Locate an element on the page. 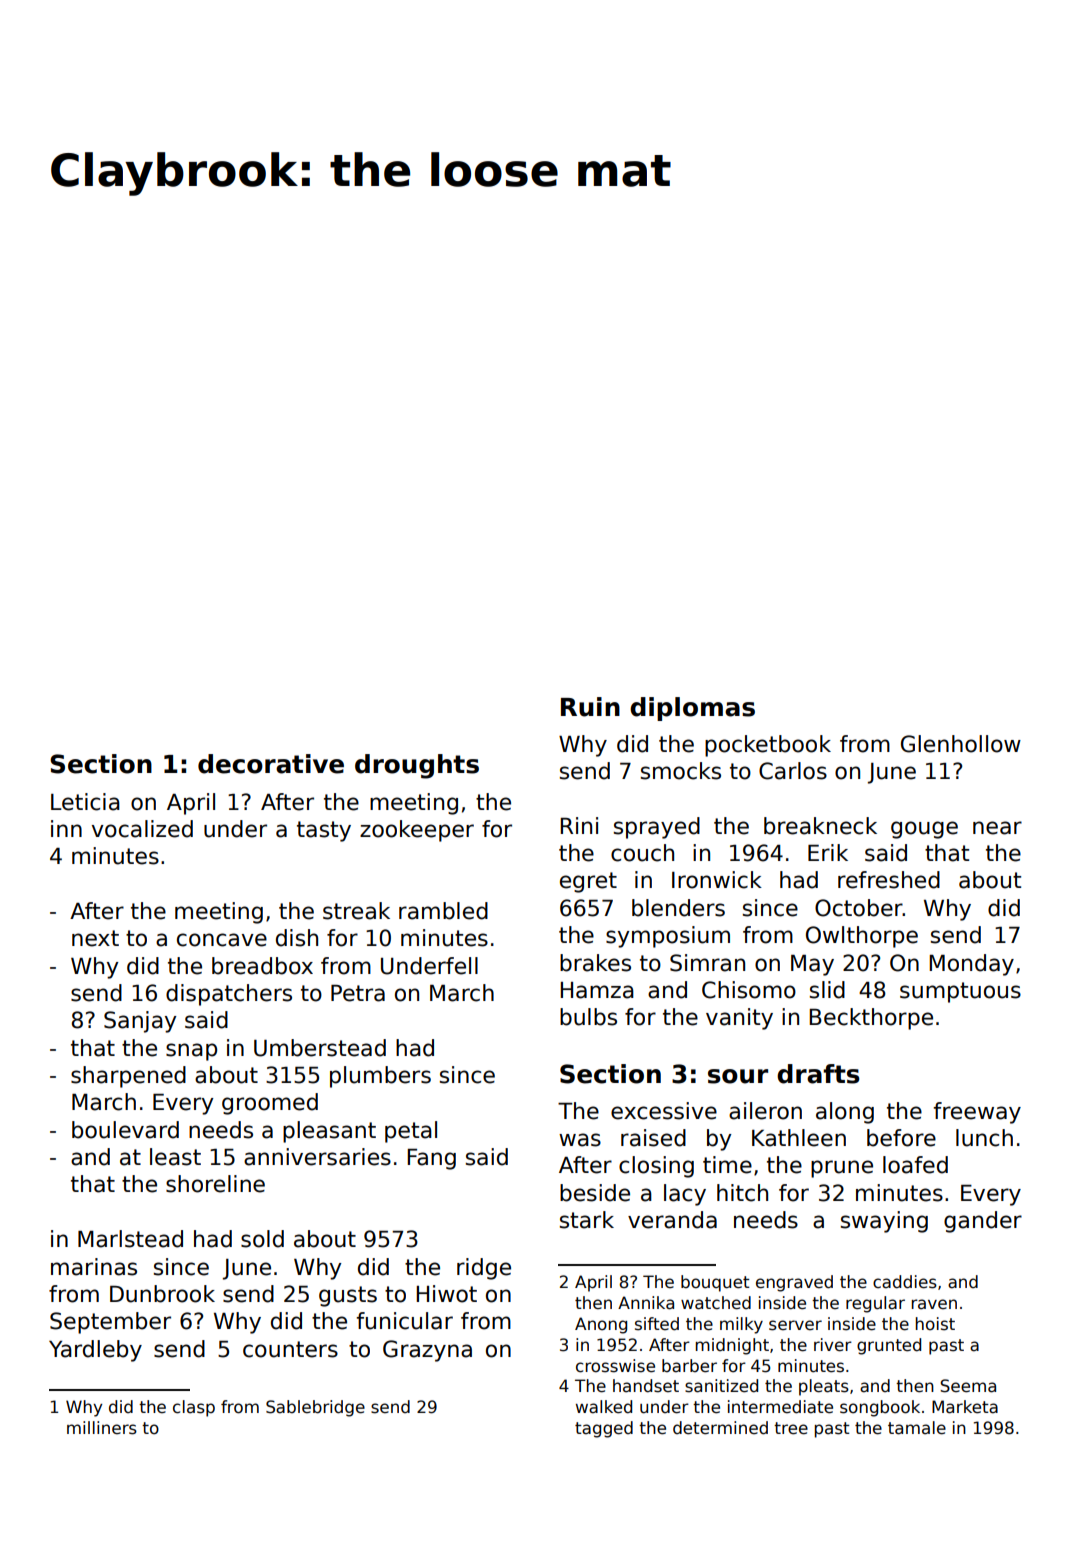 The height and width of the page is (1551, 1071). tamale is located at coordinates (917, 1428).
